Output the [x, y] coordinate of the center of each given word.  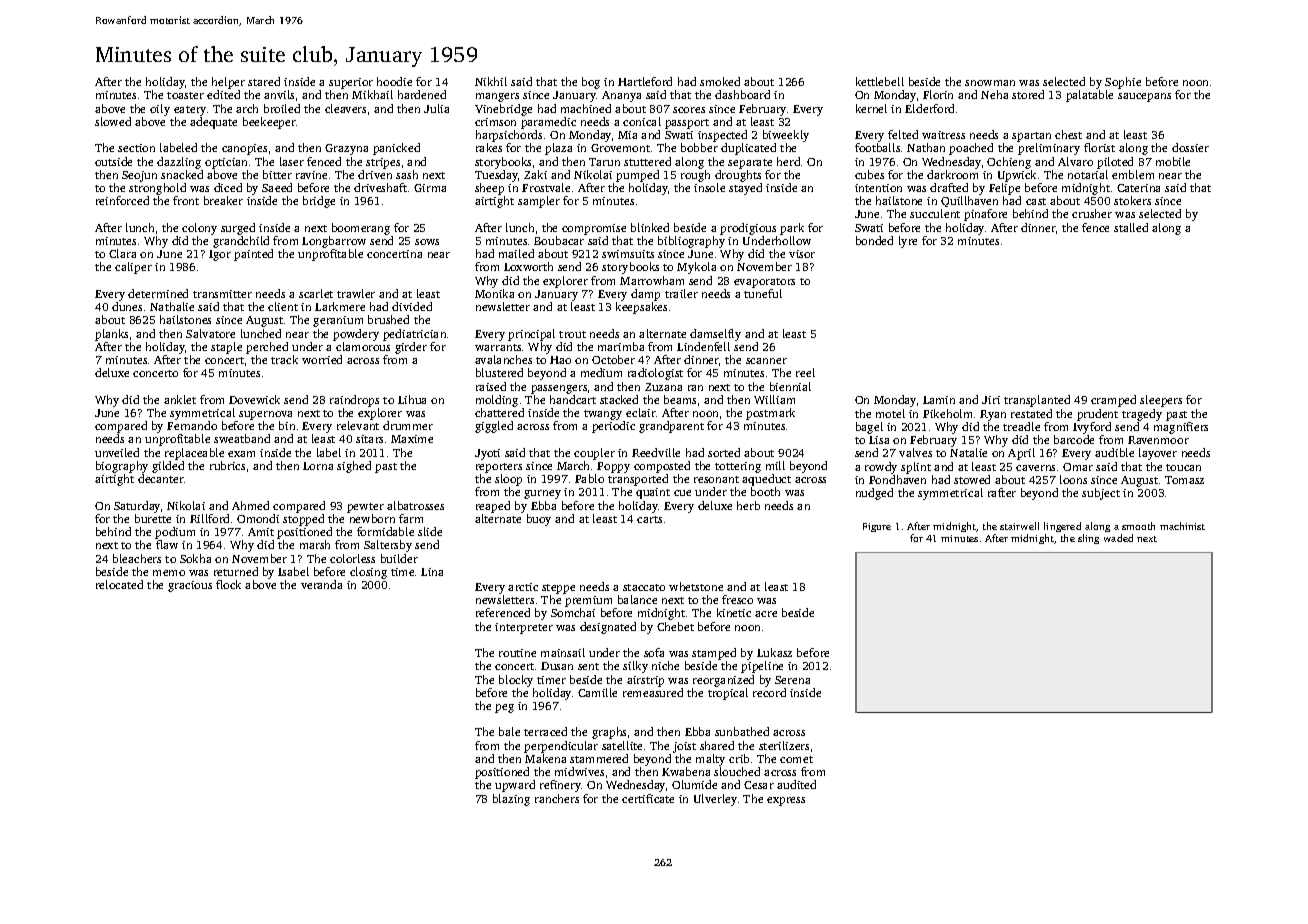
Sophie [1123, 83]
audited [796, 784]
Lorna [318, 466]
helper [228, 83]
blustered [499, 372]
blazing [511, 800]
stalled [1131, 227]
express [786, 801]
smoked [720, 81]
